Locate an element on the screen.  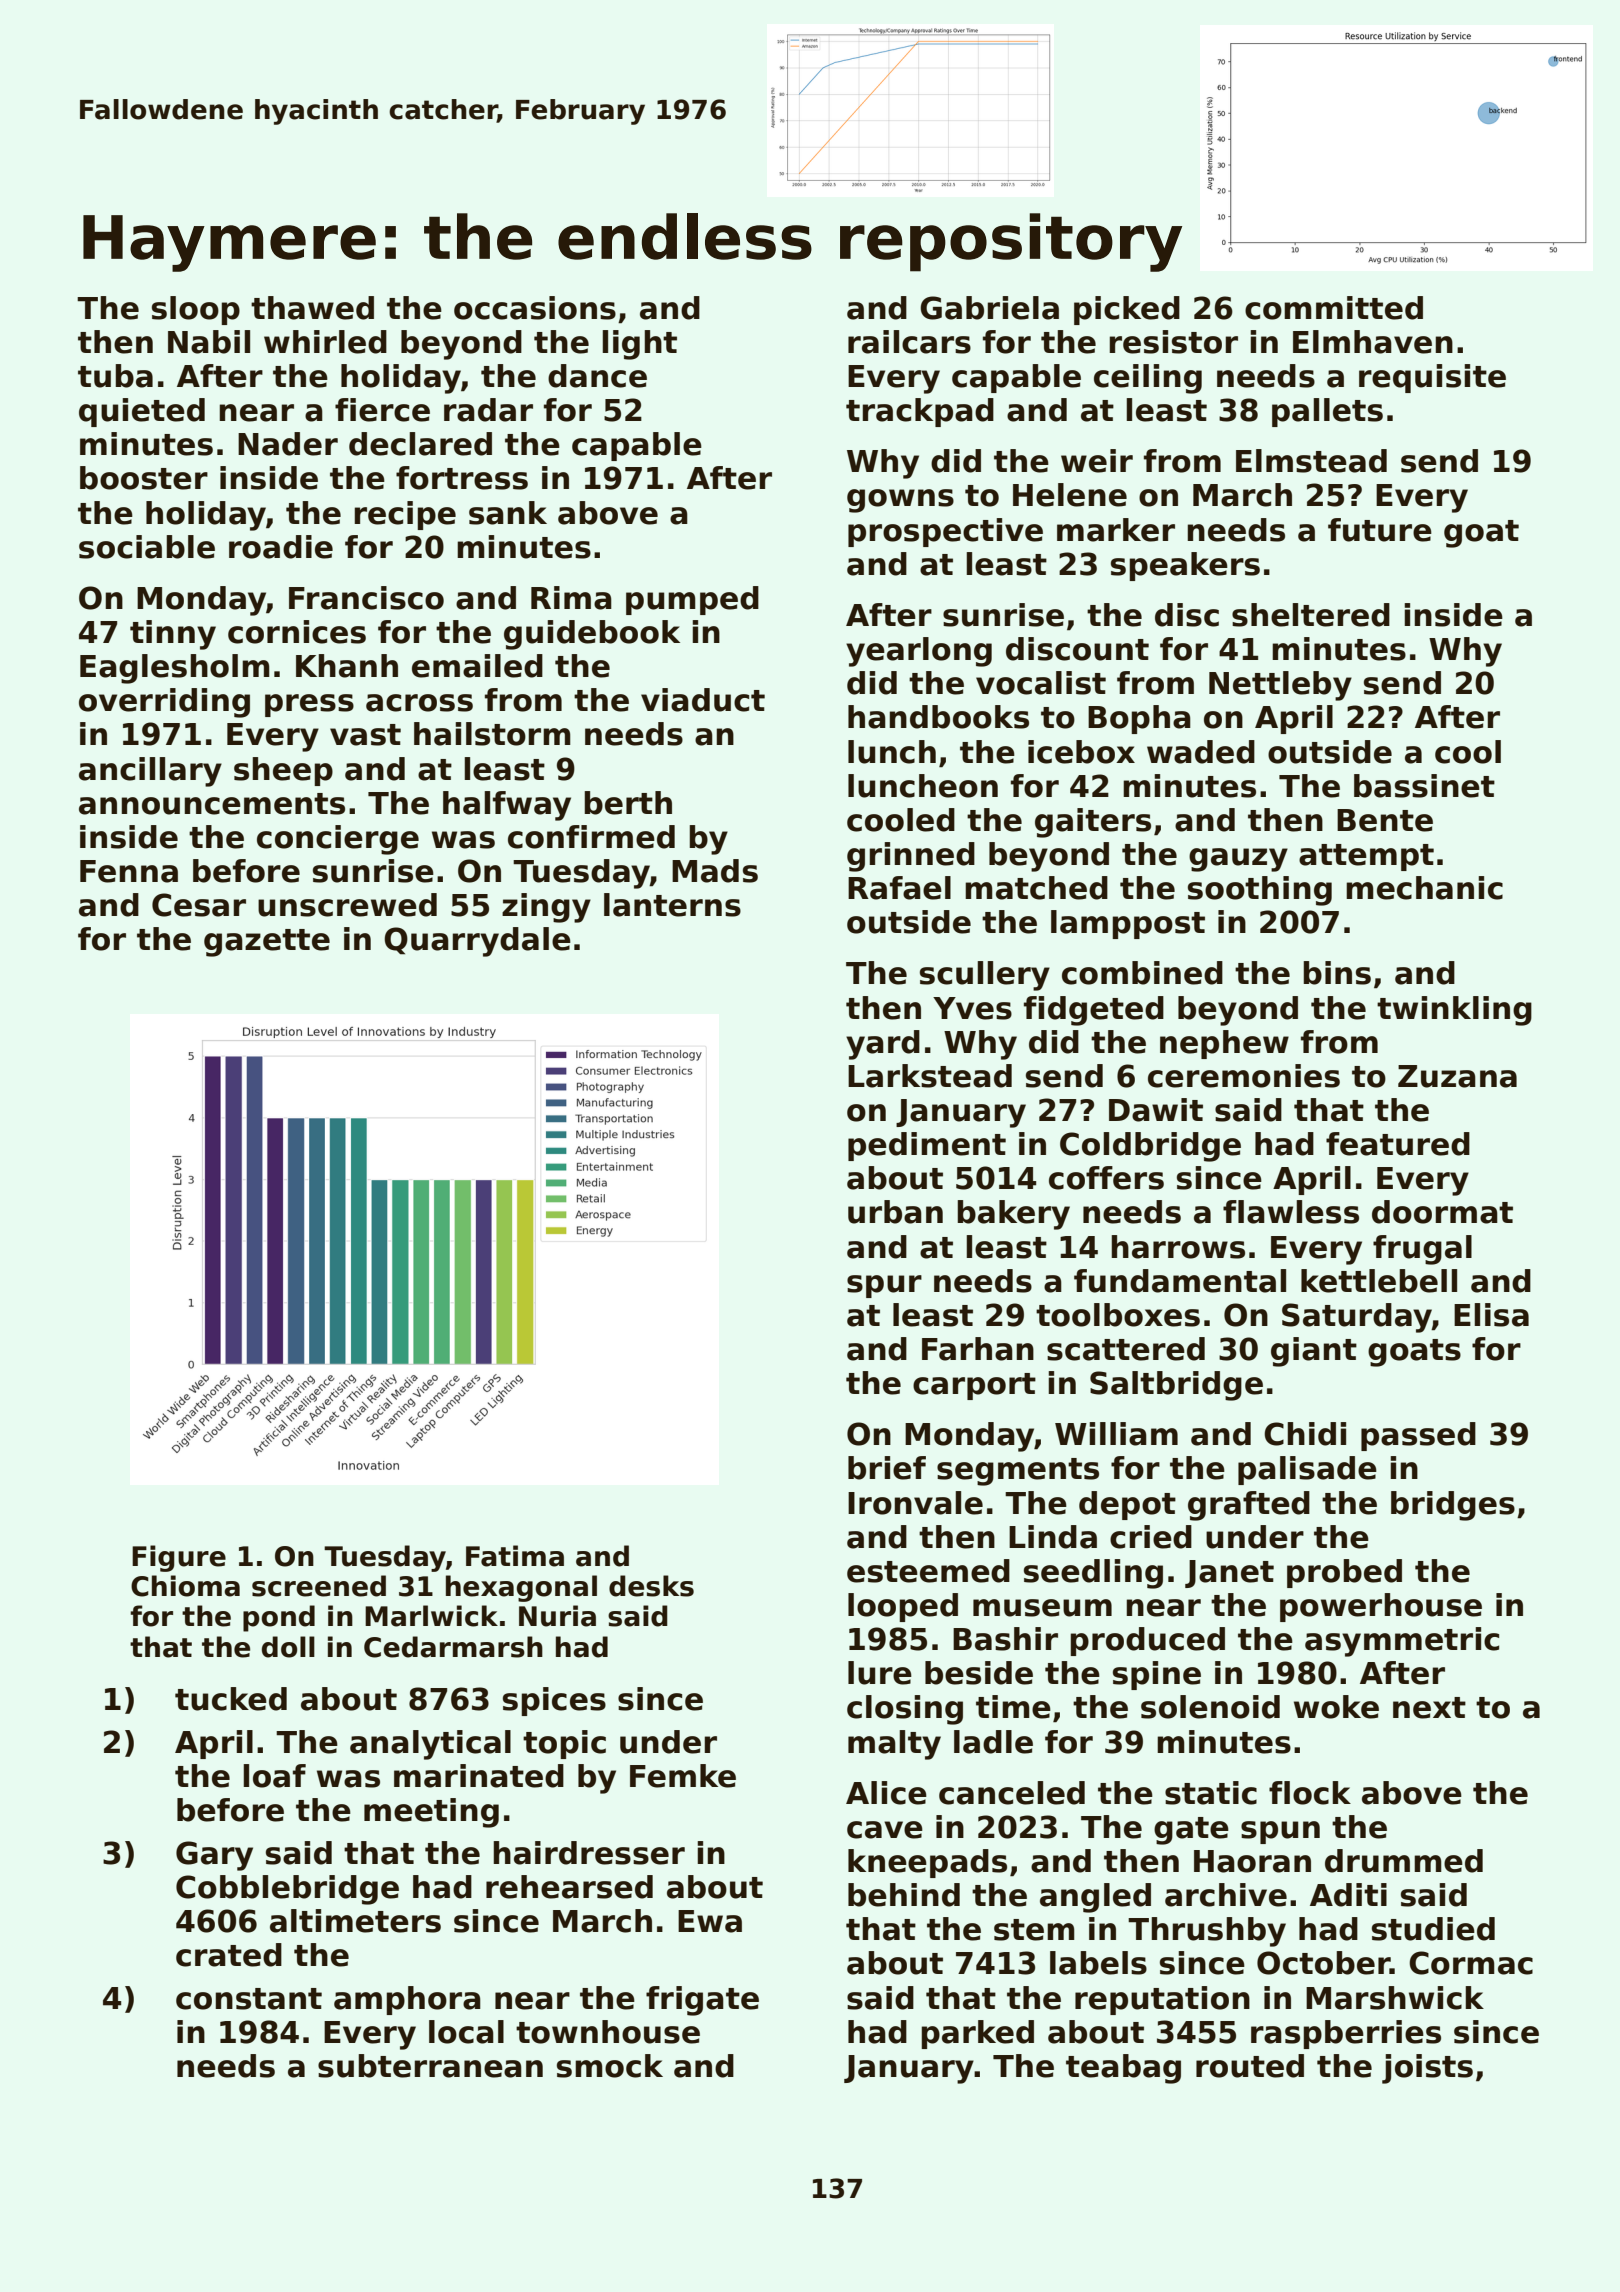
flawless is located at coordinates (1291, 1212).
